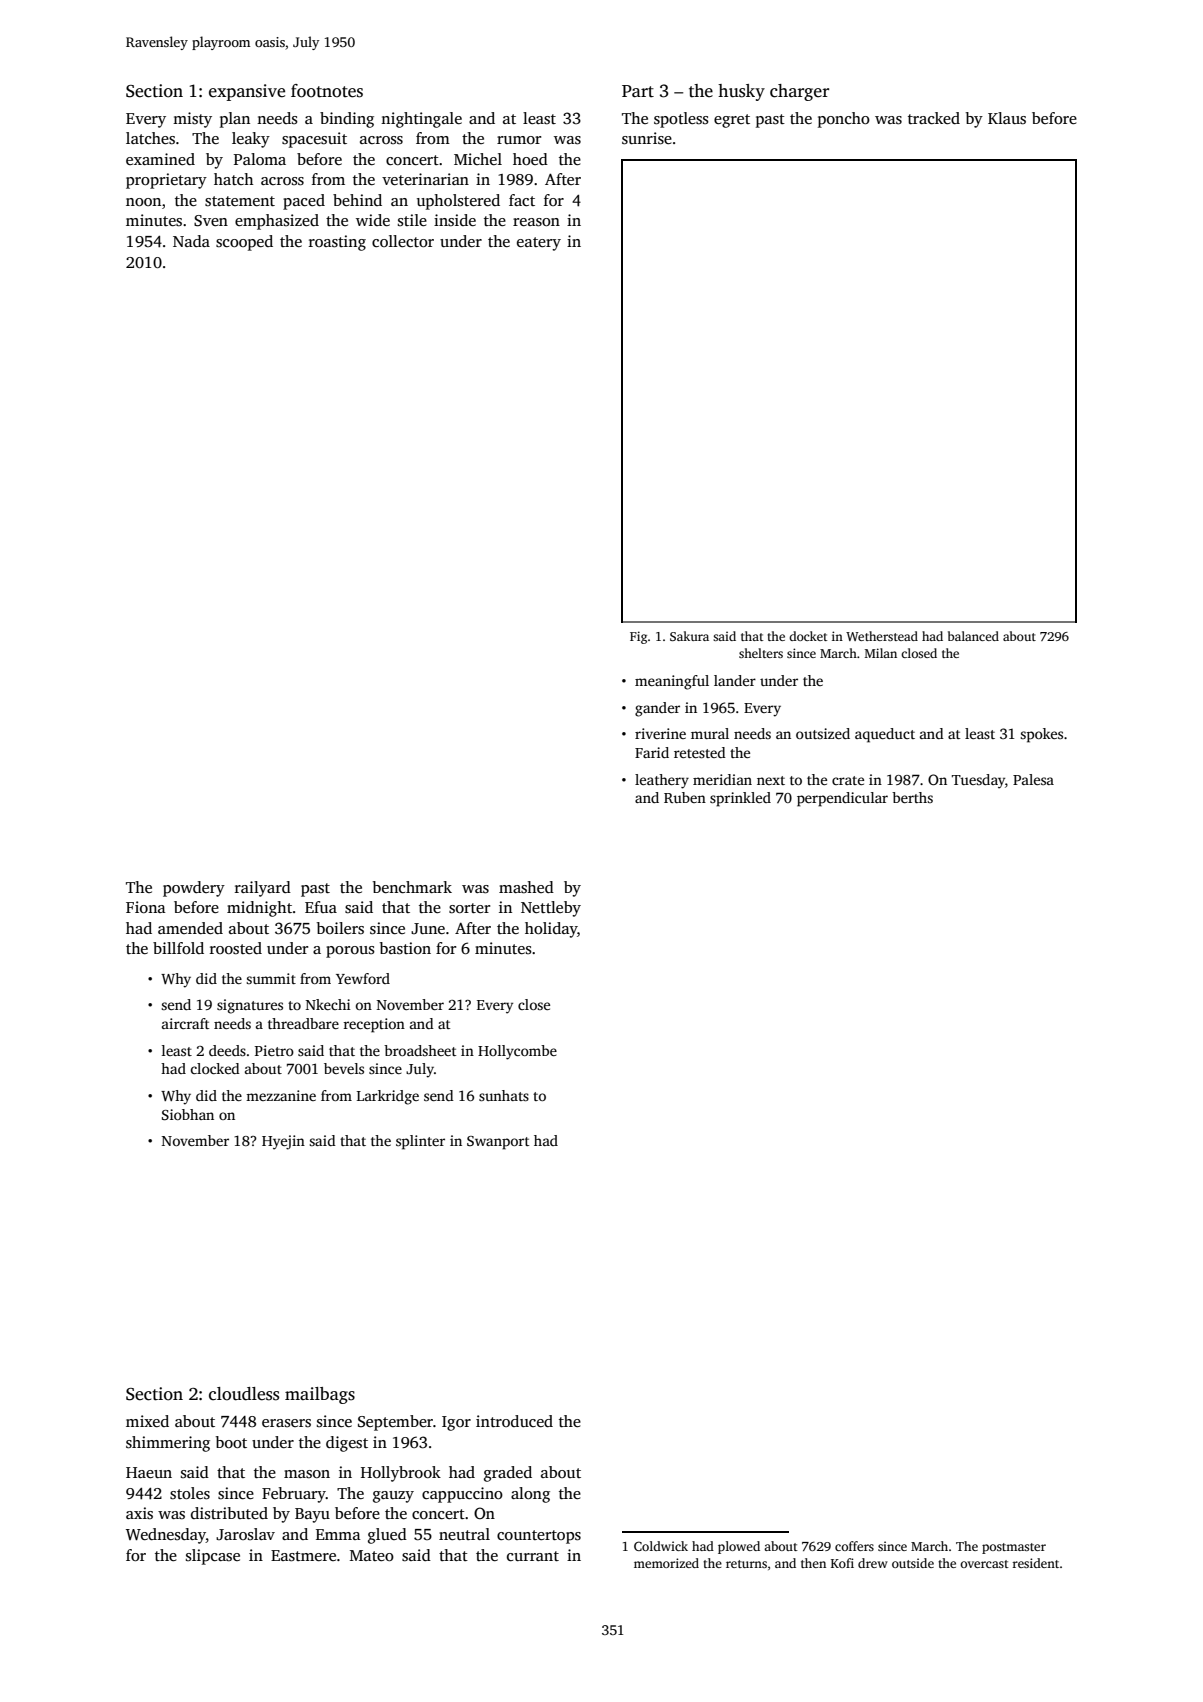 Image resolution: width=1203 pixels, height=1702 pixels. What do you see at coordinates (150, 138) in the screenshot?
I see `latches` at bounding box center [150, 138].
